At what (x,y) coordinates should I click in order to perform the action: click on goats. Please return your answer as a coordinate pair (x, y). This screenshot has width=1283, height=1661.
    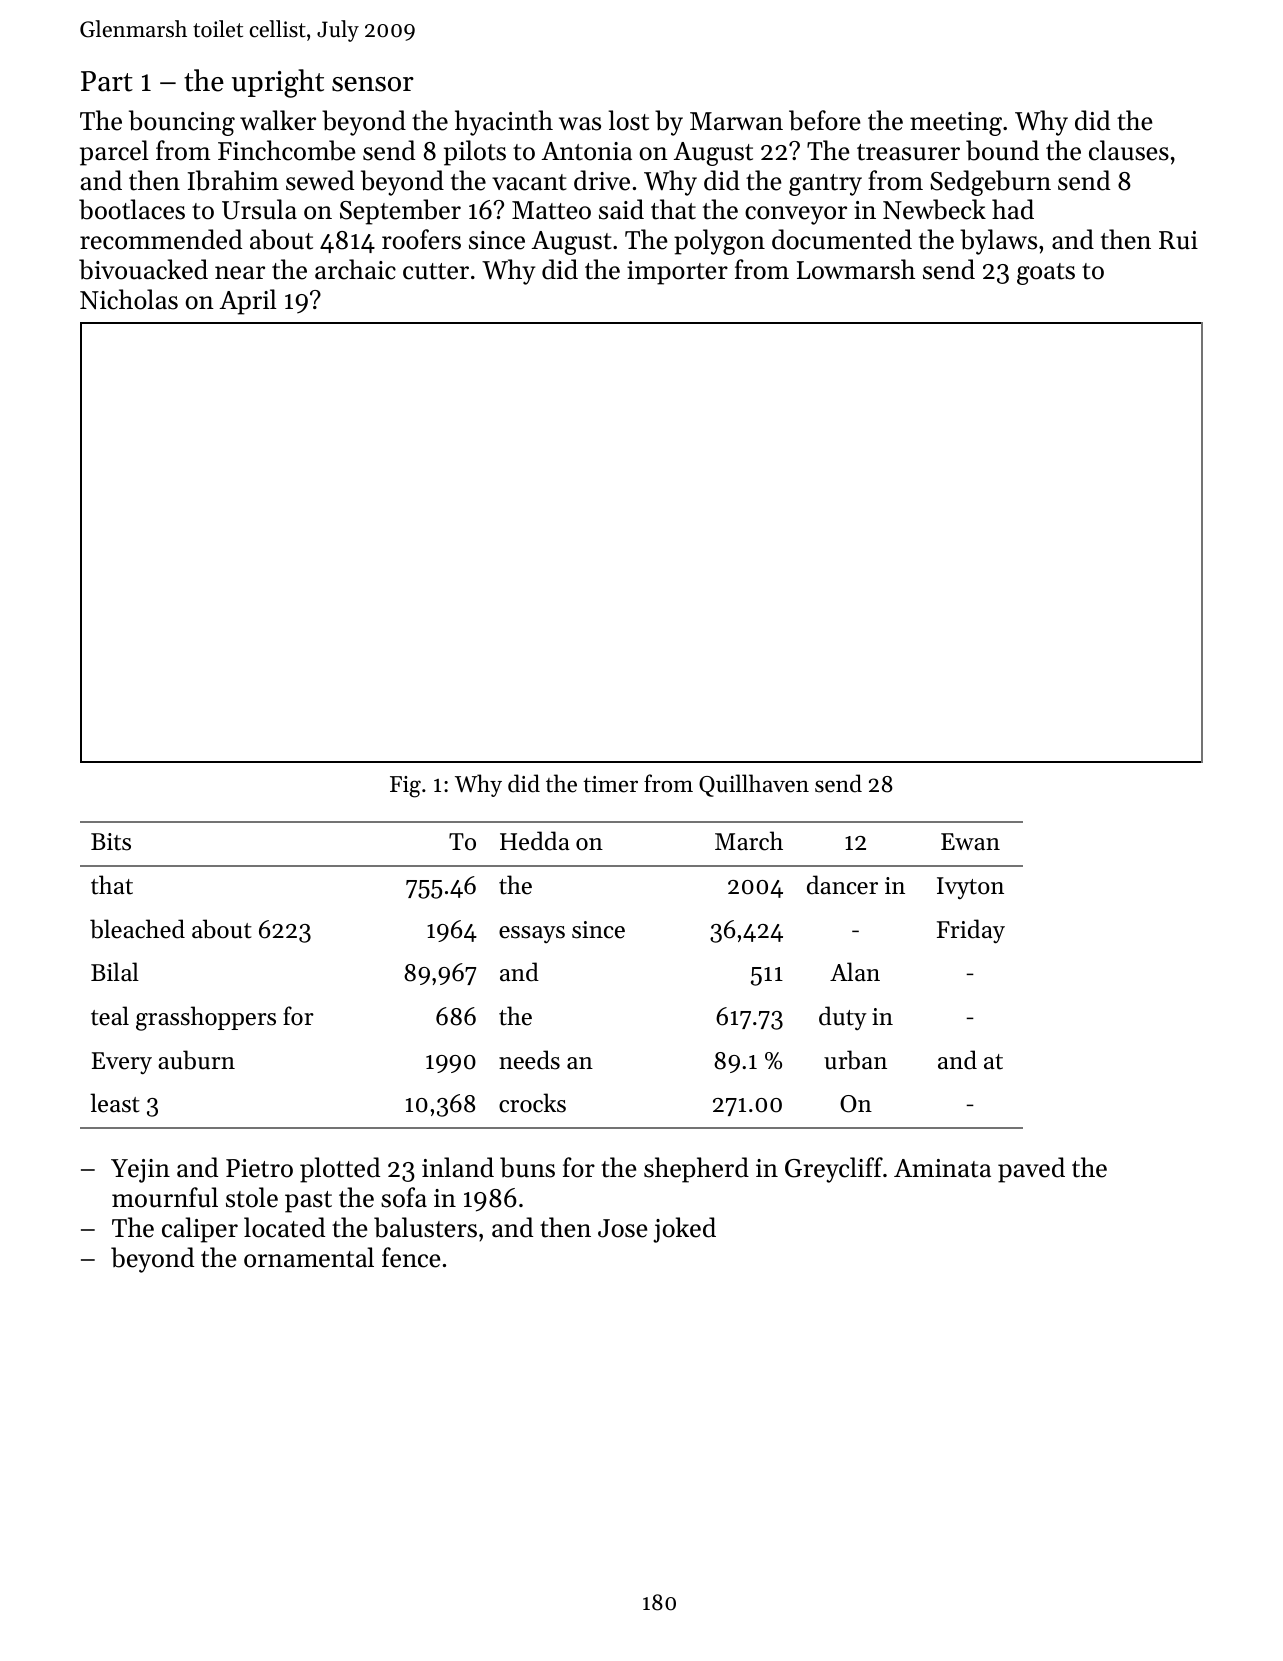
    Looking at the image, I should click on (1046, 274).
